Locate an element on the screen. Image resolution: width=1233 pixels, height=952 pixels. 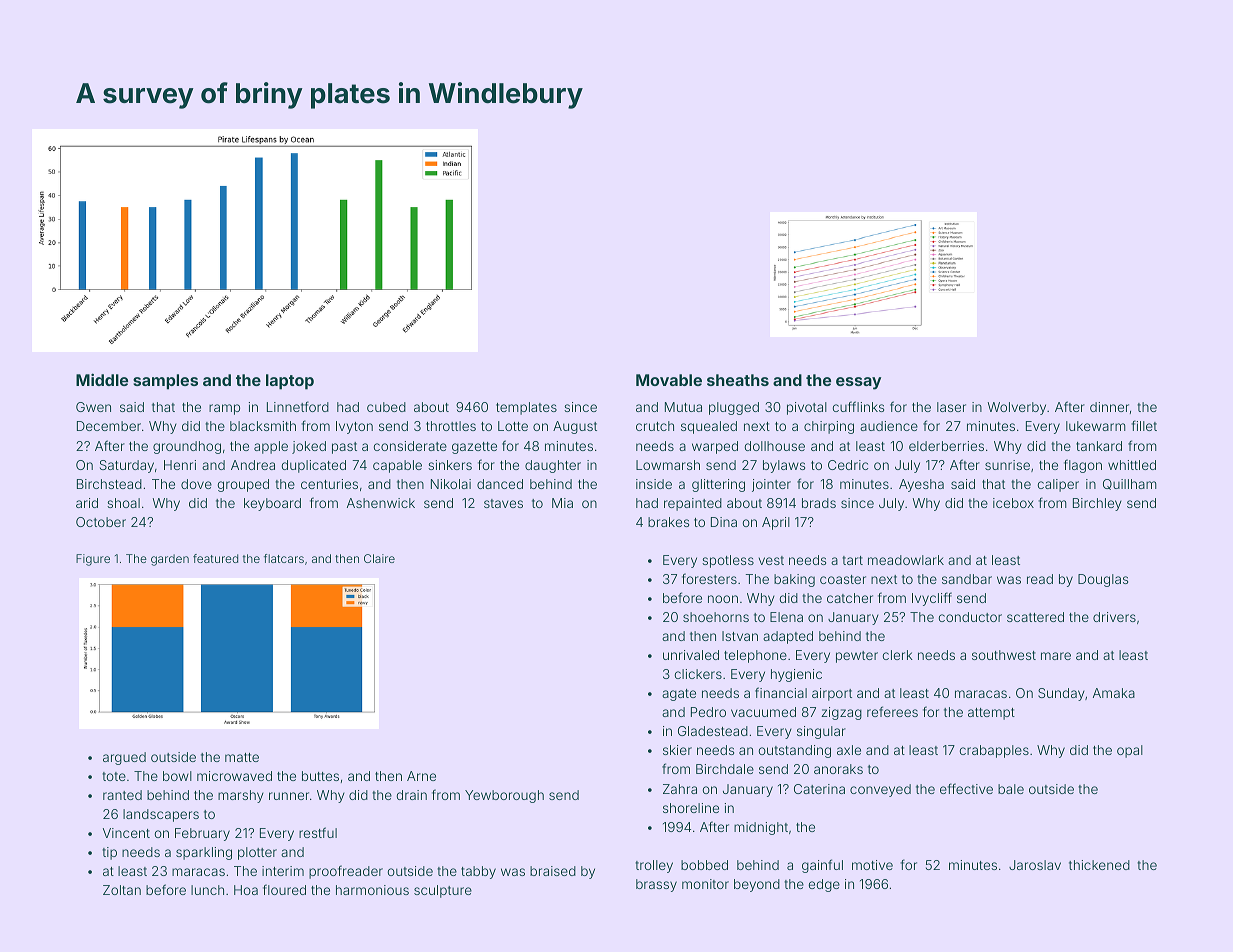
Figure is located at coordinates (93, 560).
